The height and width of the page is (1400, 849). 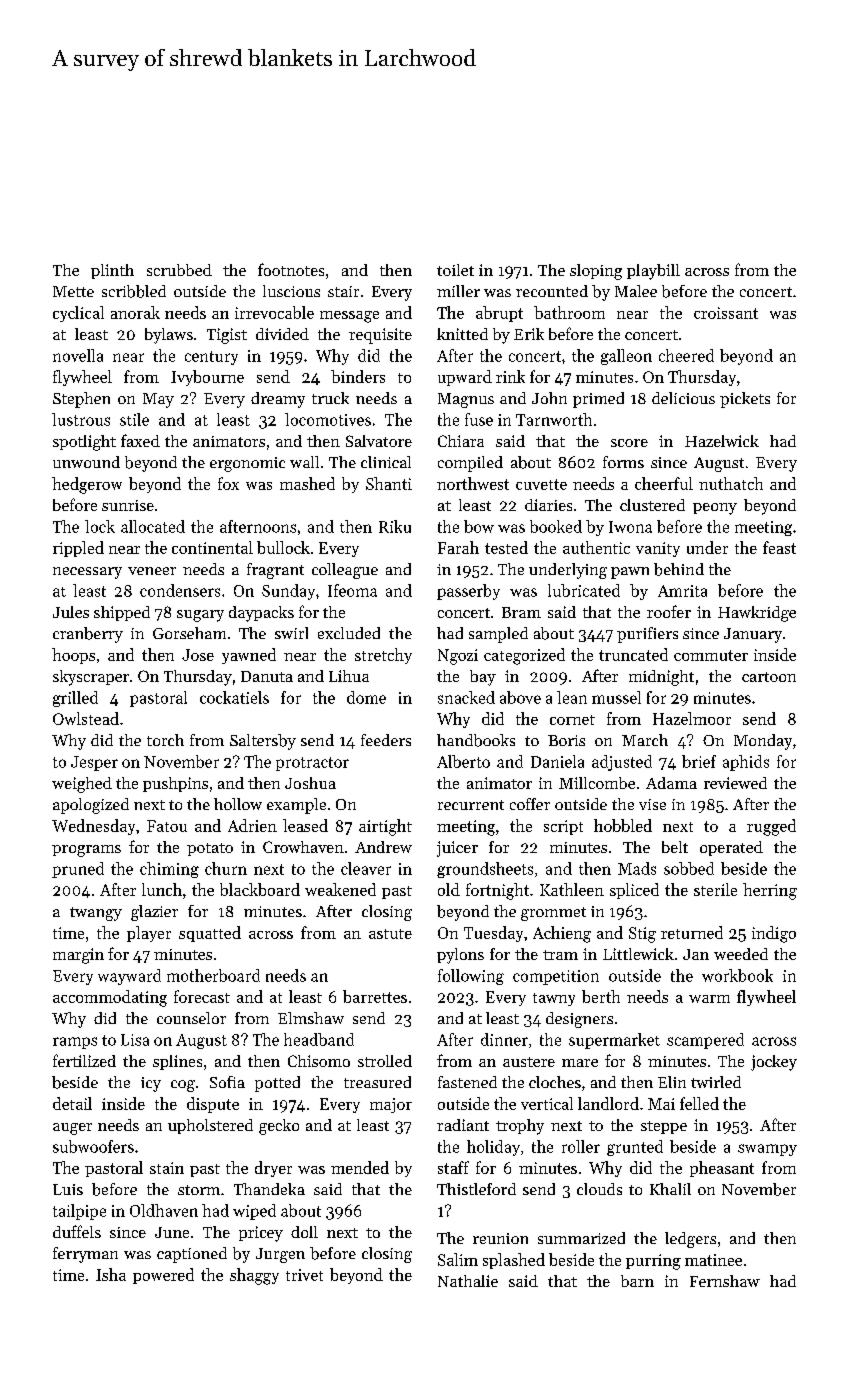 What do you see at coordinates (212, 547) in the page?
I see `continental` at bounding box center [212, 547].
